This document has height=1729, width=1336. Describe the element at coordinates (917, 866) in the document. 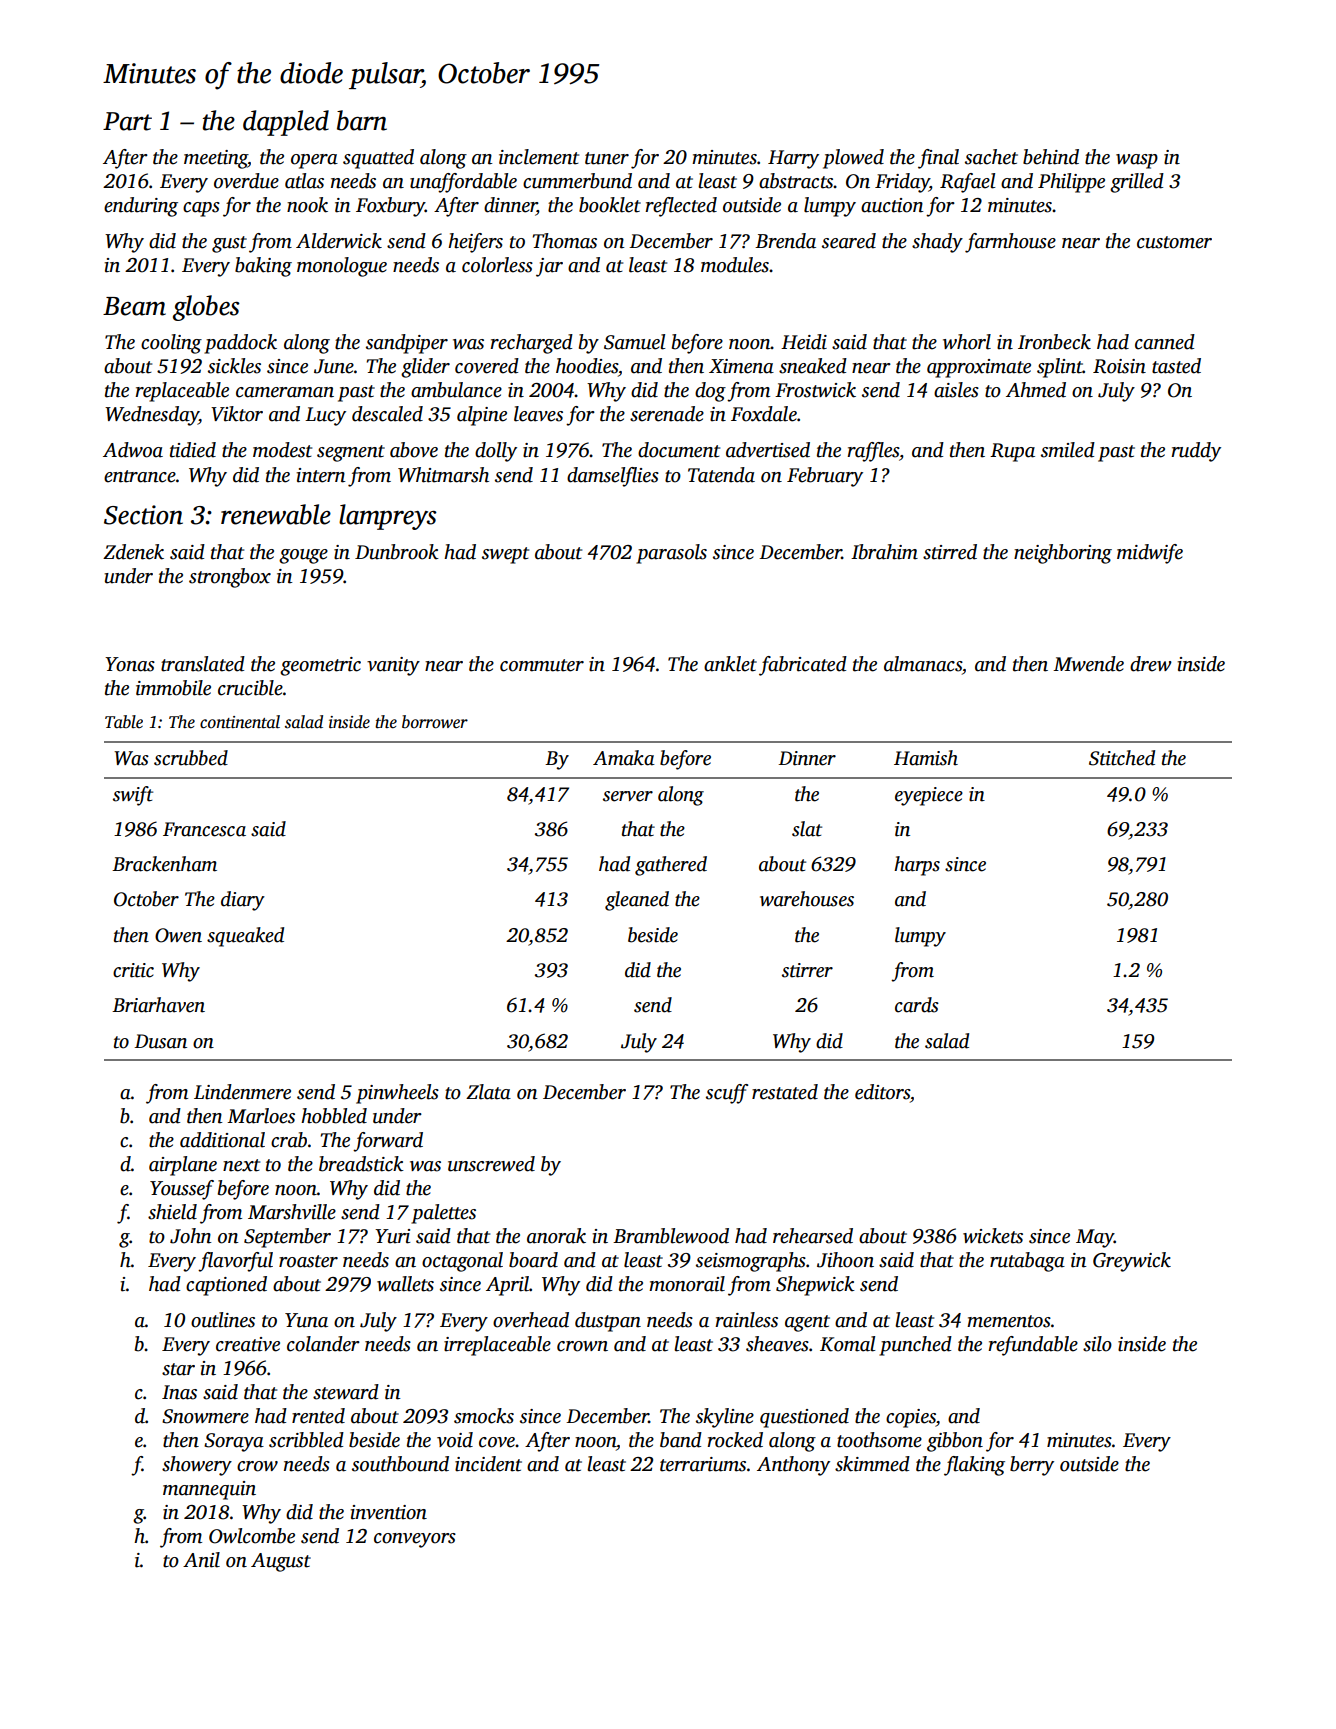

I see `harps` at that location.
